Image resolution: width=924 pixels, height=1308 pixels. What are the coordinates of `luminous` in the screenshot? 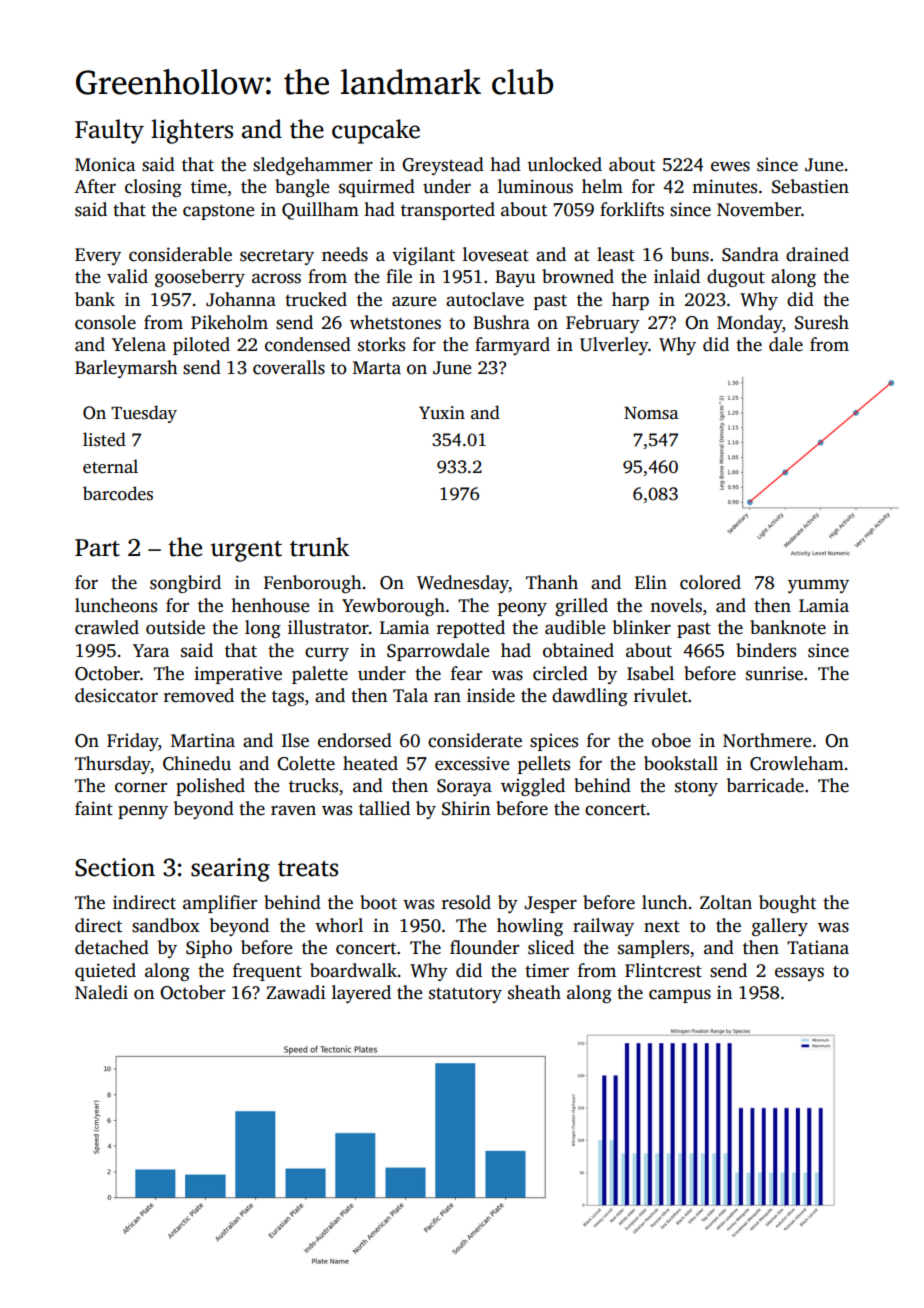 It's located at (535, 186).
